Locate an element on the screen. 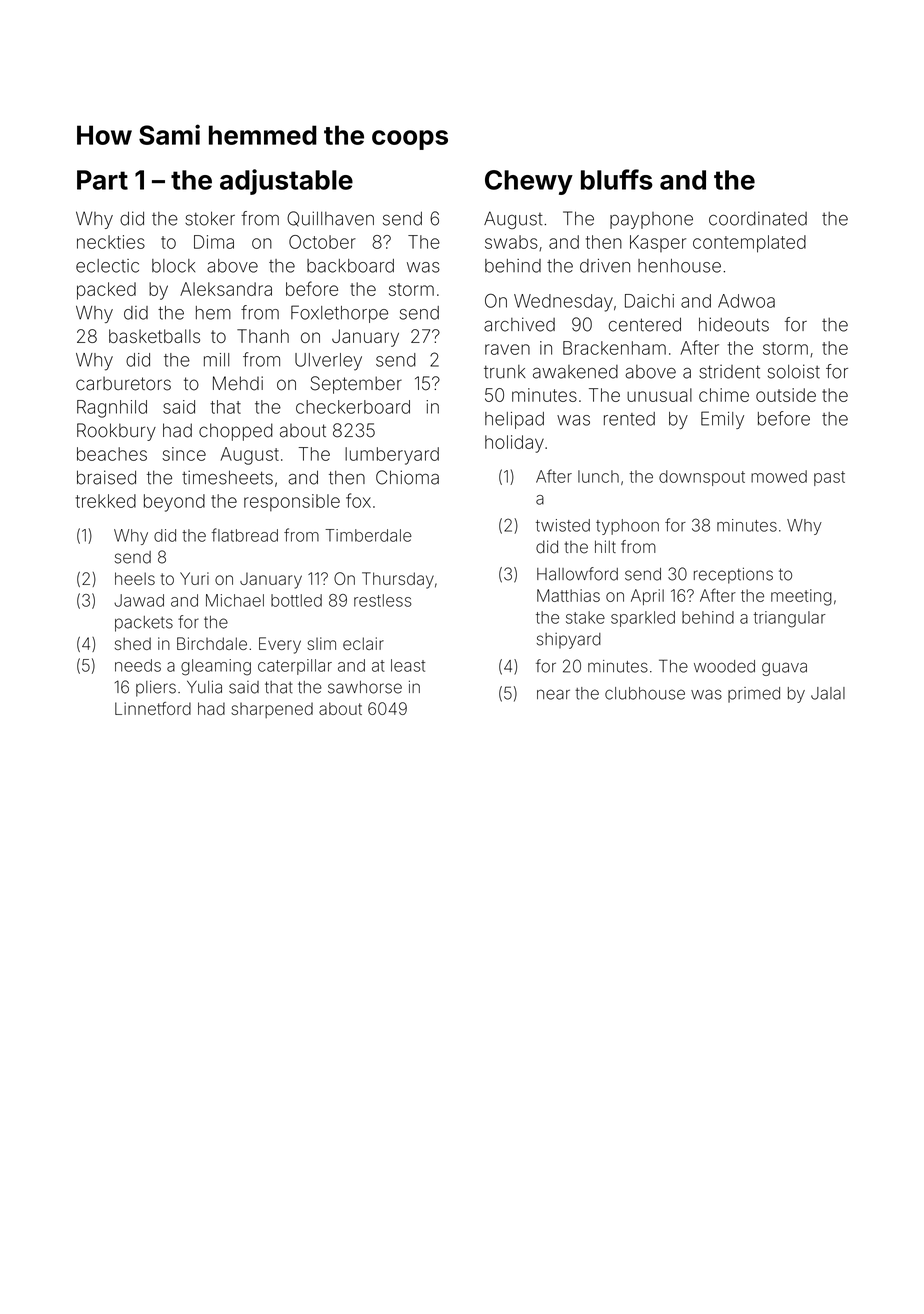 This screenshot has height=1314, width=924. lunch is located at coordinates (598, 476).
